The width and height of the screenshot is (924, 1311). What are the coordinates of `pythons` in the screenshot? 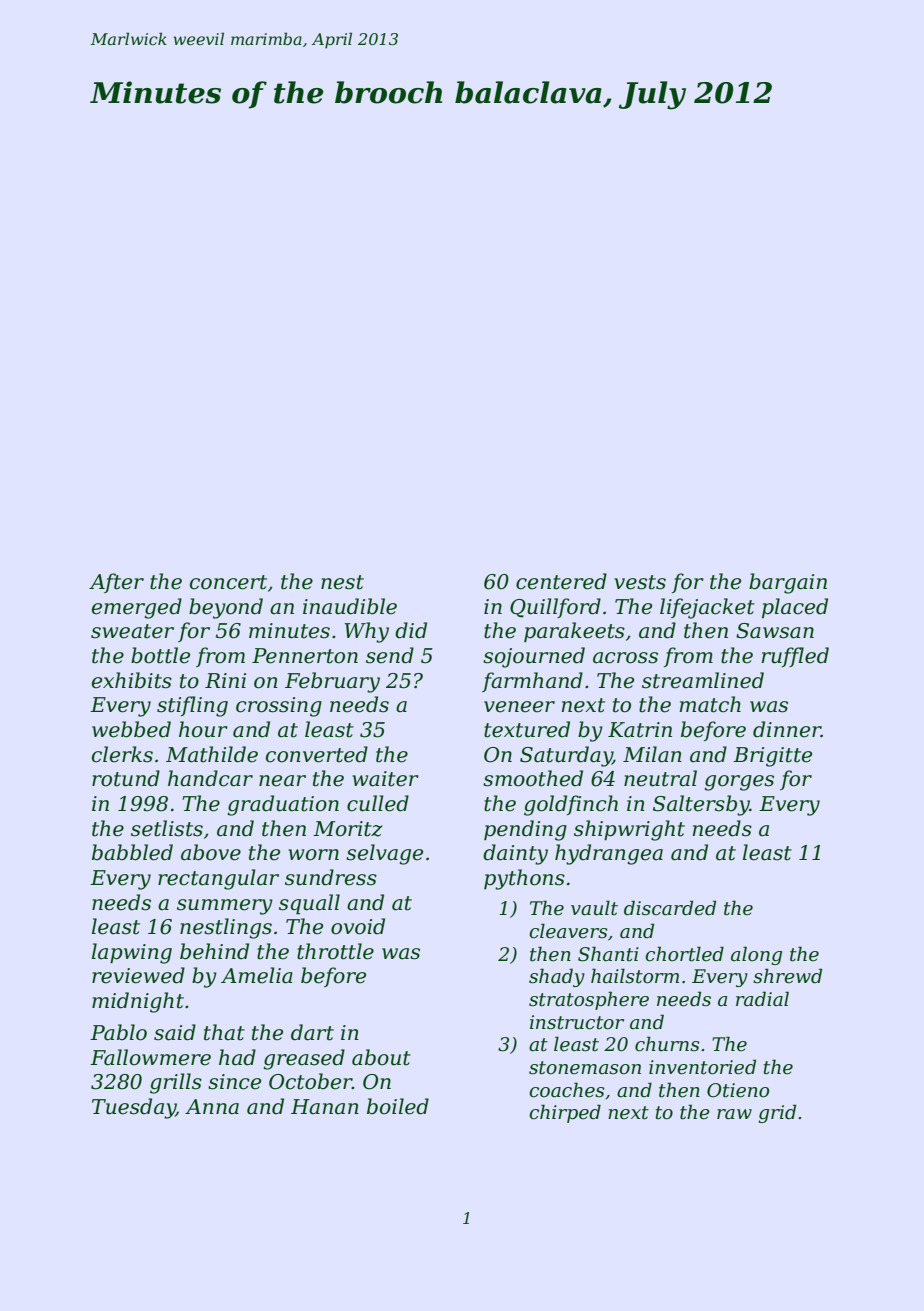 It's located at (524, 879).
